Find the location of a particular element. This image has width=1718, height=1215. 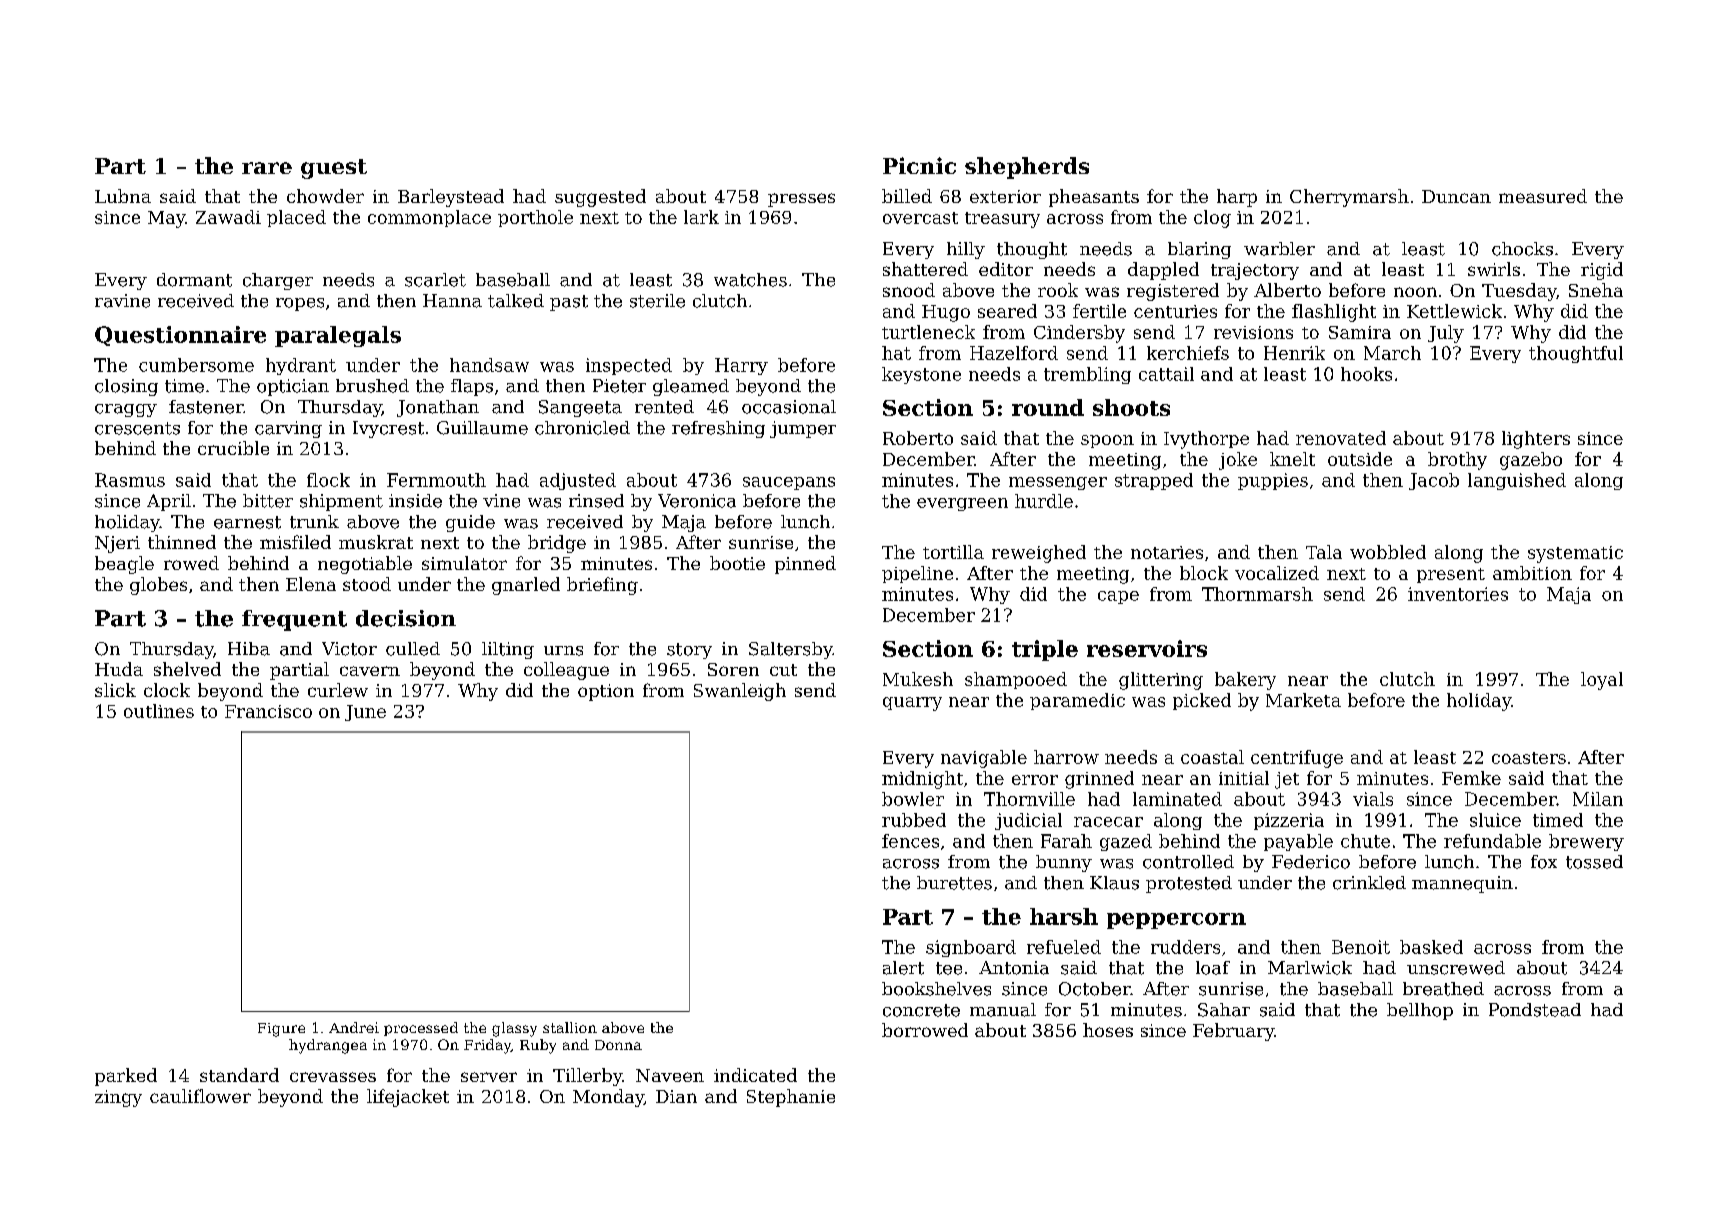

optician is located at coordinates (293, 387).
